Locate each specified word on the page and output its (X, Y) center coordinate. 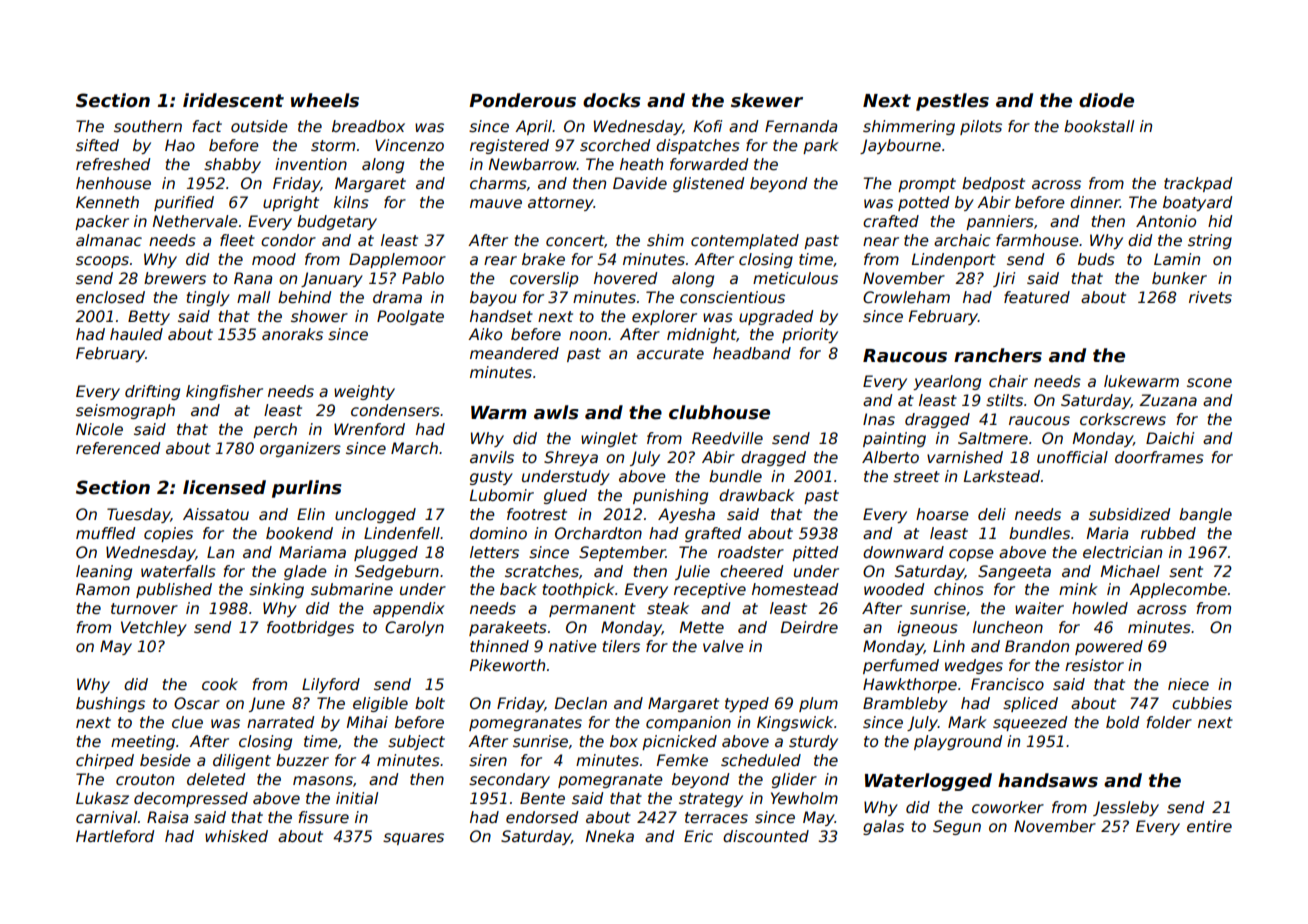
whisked (236, 836)
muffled (105, 533)
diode (1106, 100)
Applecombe (1178, 590)
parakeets (508, 628)
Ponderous (522, 100)
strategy (711, 800)
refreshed (113, 164)
